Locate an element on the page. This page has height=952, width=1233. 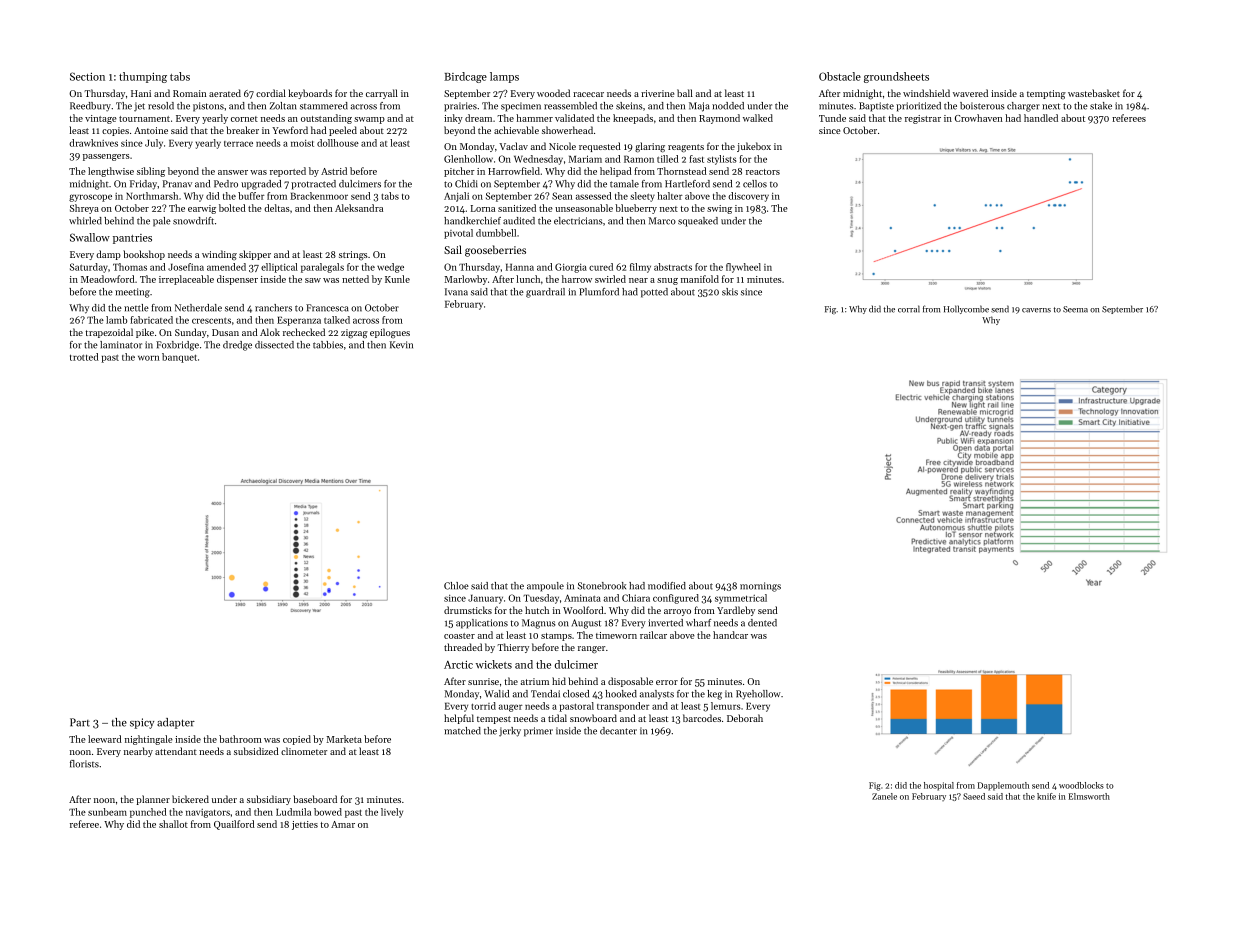
answer is located at coordinates (233, 172).
